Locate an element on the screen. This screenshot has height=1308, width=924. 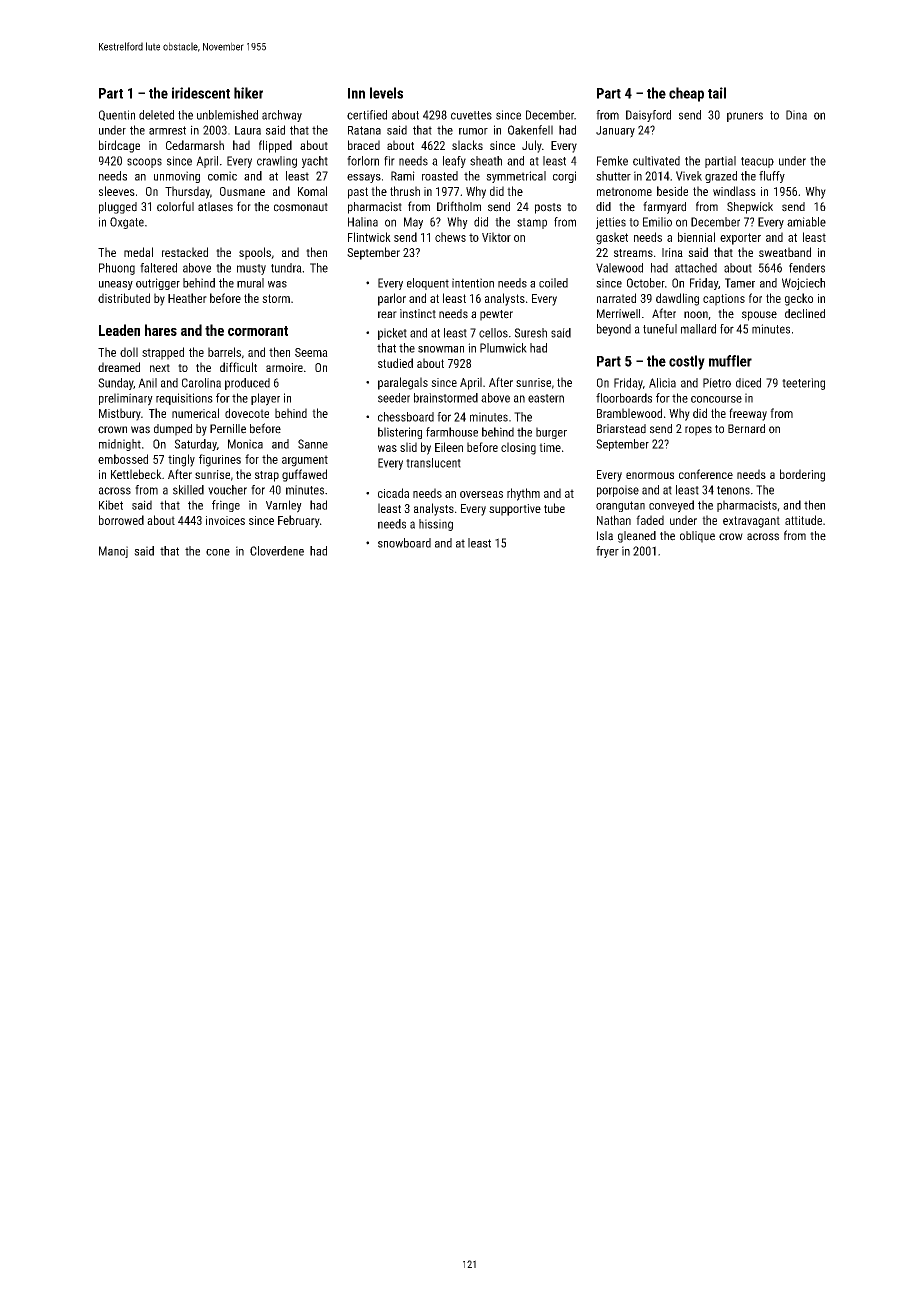
hiker is located at coordinates (248, 93).
